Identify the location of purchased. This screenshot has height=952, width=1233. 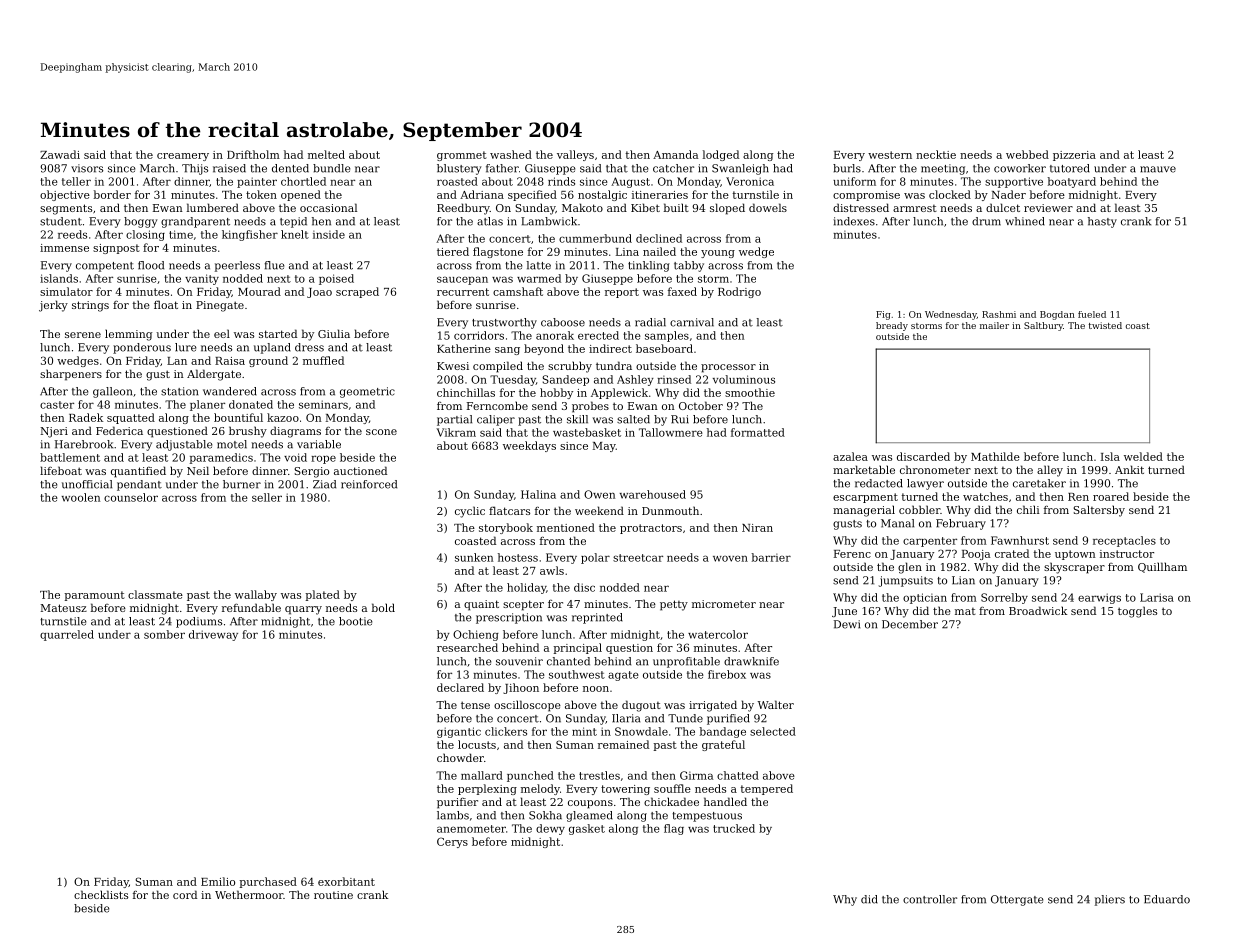
(268, 882).
